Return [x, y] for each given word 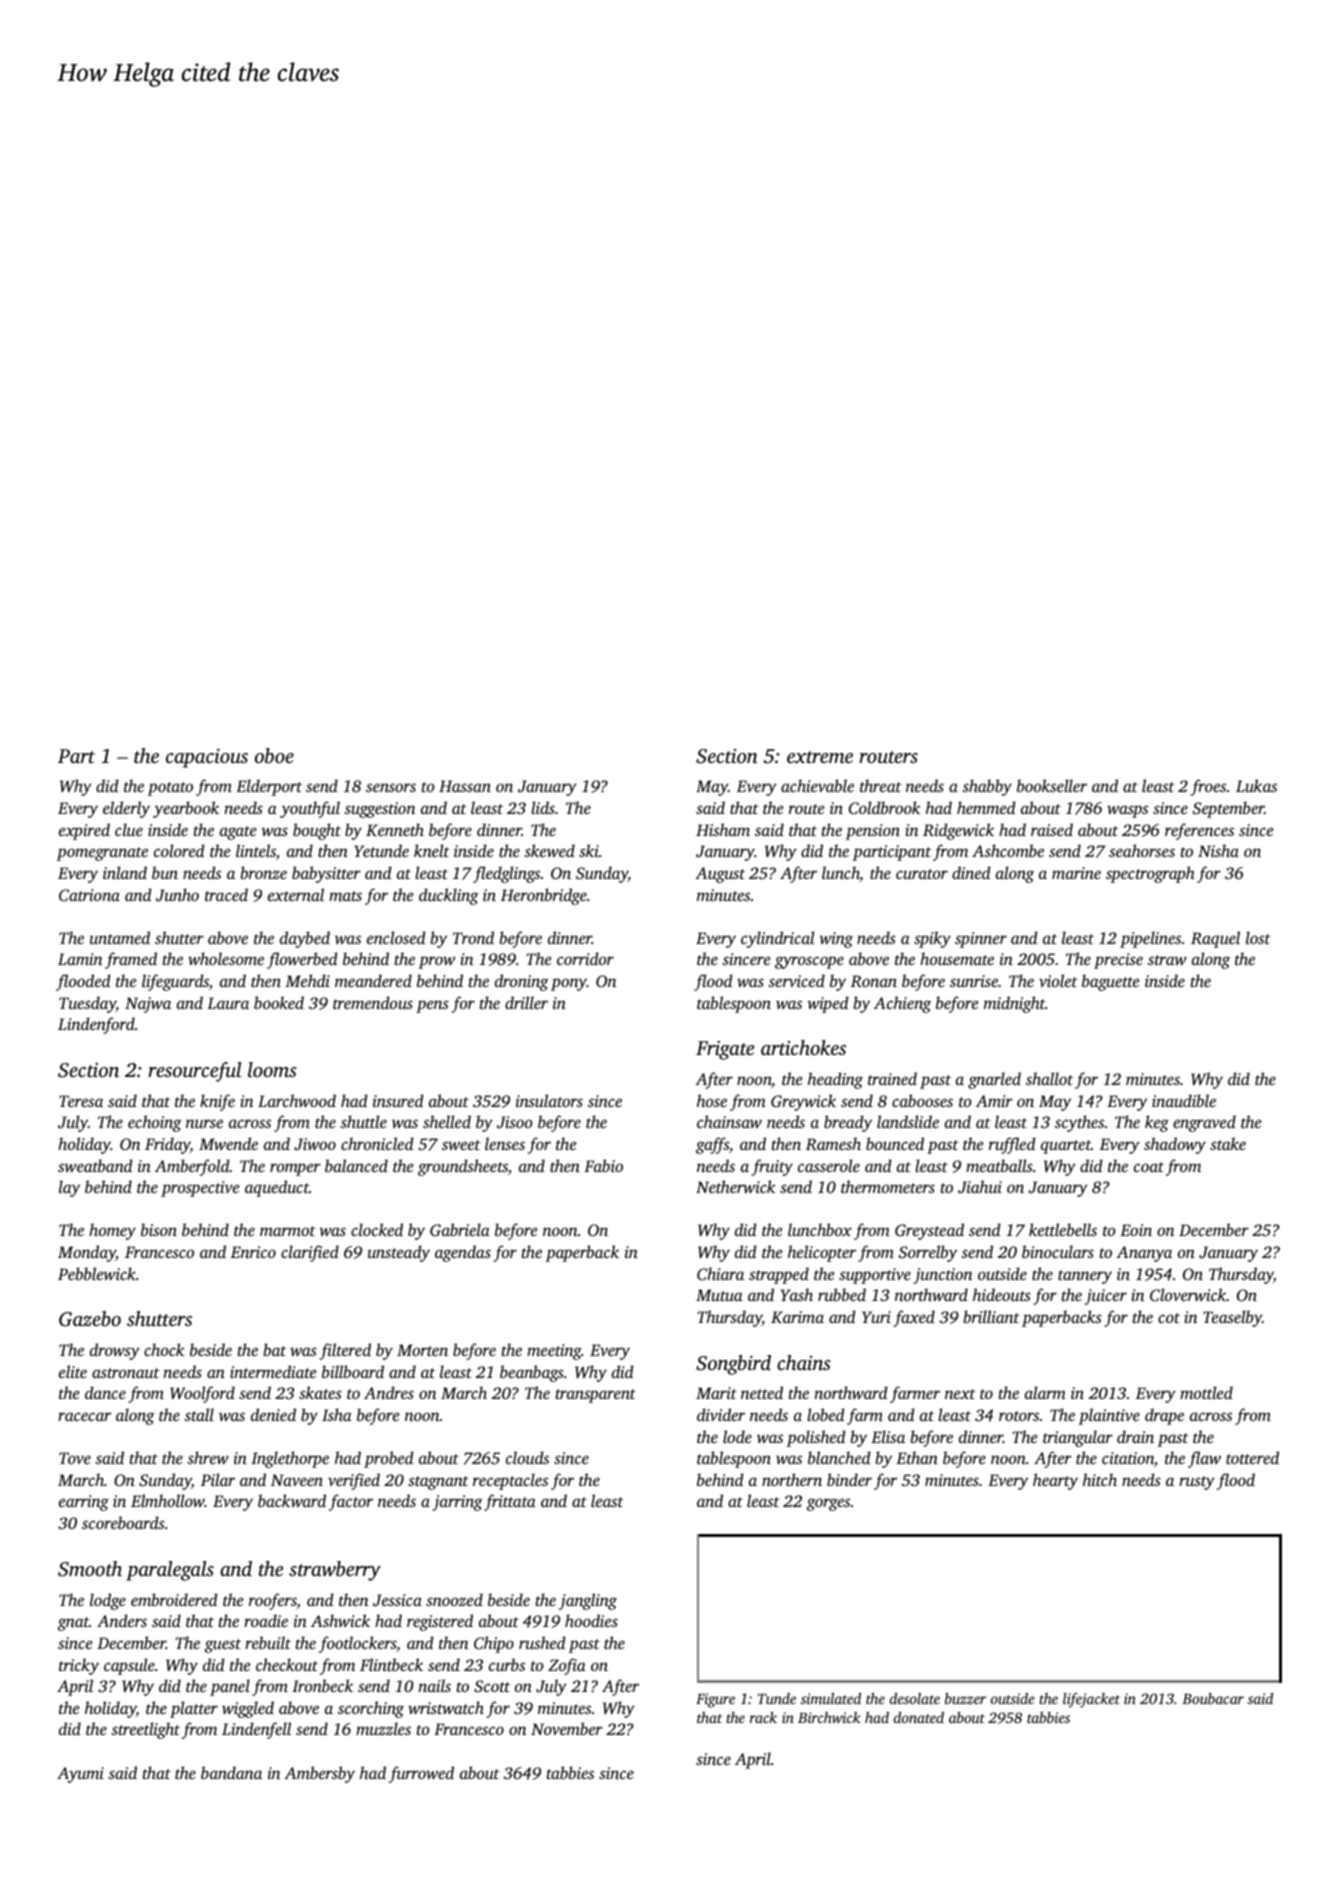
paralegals [170, 1571]
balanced [356, 1165]
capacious [207, 758]
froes [1208, 787]
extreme [820, 757]
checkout [287, 1664]
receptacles [510, 1481]
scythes [1079, 1123]
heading [835, 1080]
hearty [1055, 1481]
